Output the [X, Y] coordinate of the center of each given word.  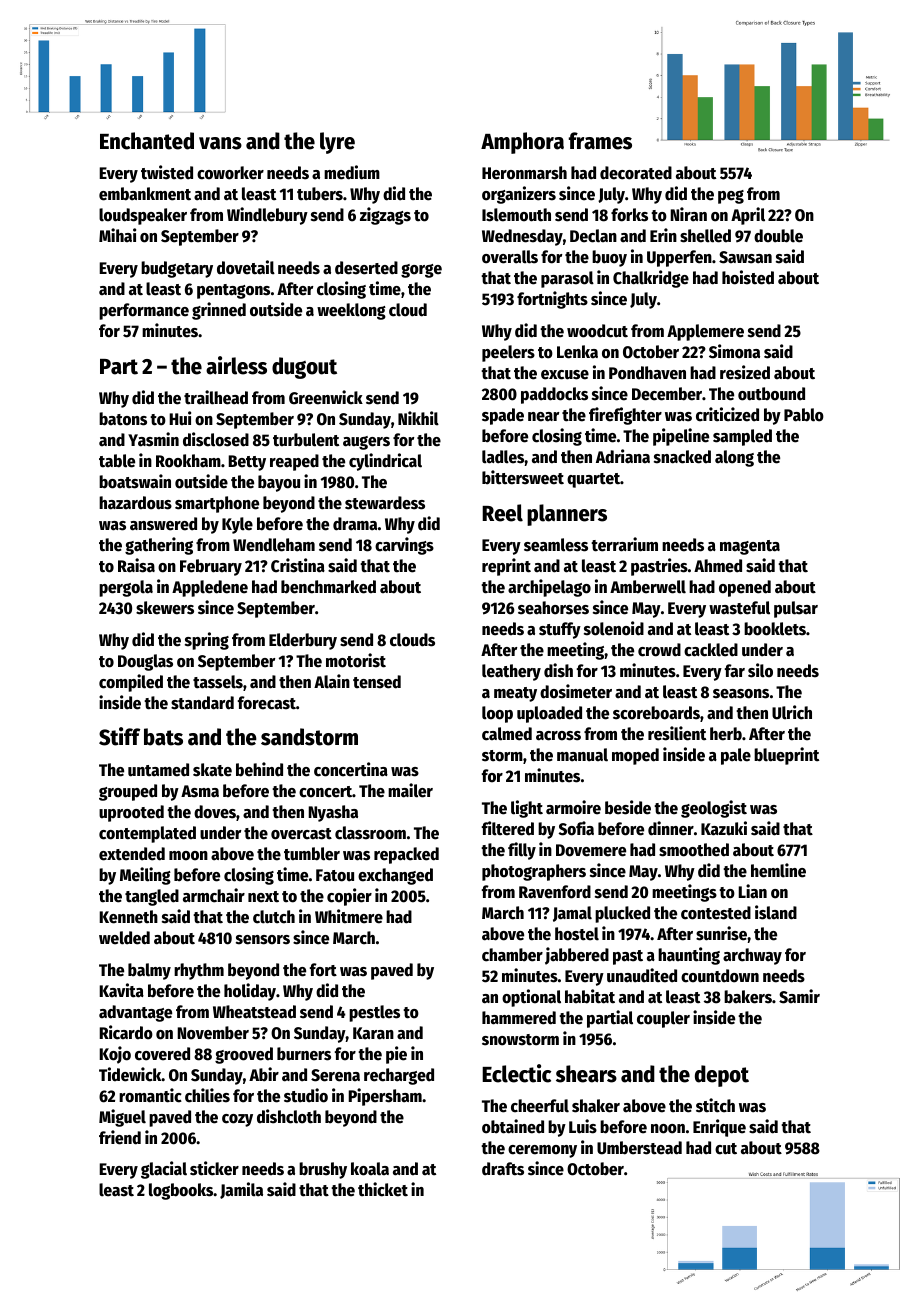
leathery [511, 672]
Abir [264, 1074]
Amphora [522, 143]
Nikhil [418, 418]
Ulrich [792, 712]
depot [722, 1076]
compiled [131, 683]
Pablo [804, 415]
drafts [503, 1169]
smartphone [217, 504]
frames [600, 141]
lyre [337, 143]
